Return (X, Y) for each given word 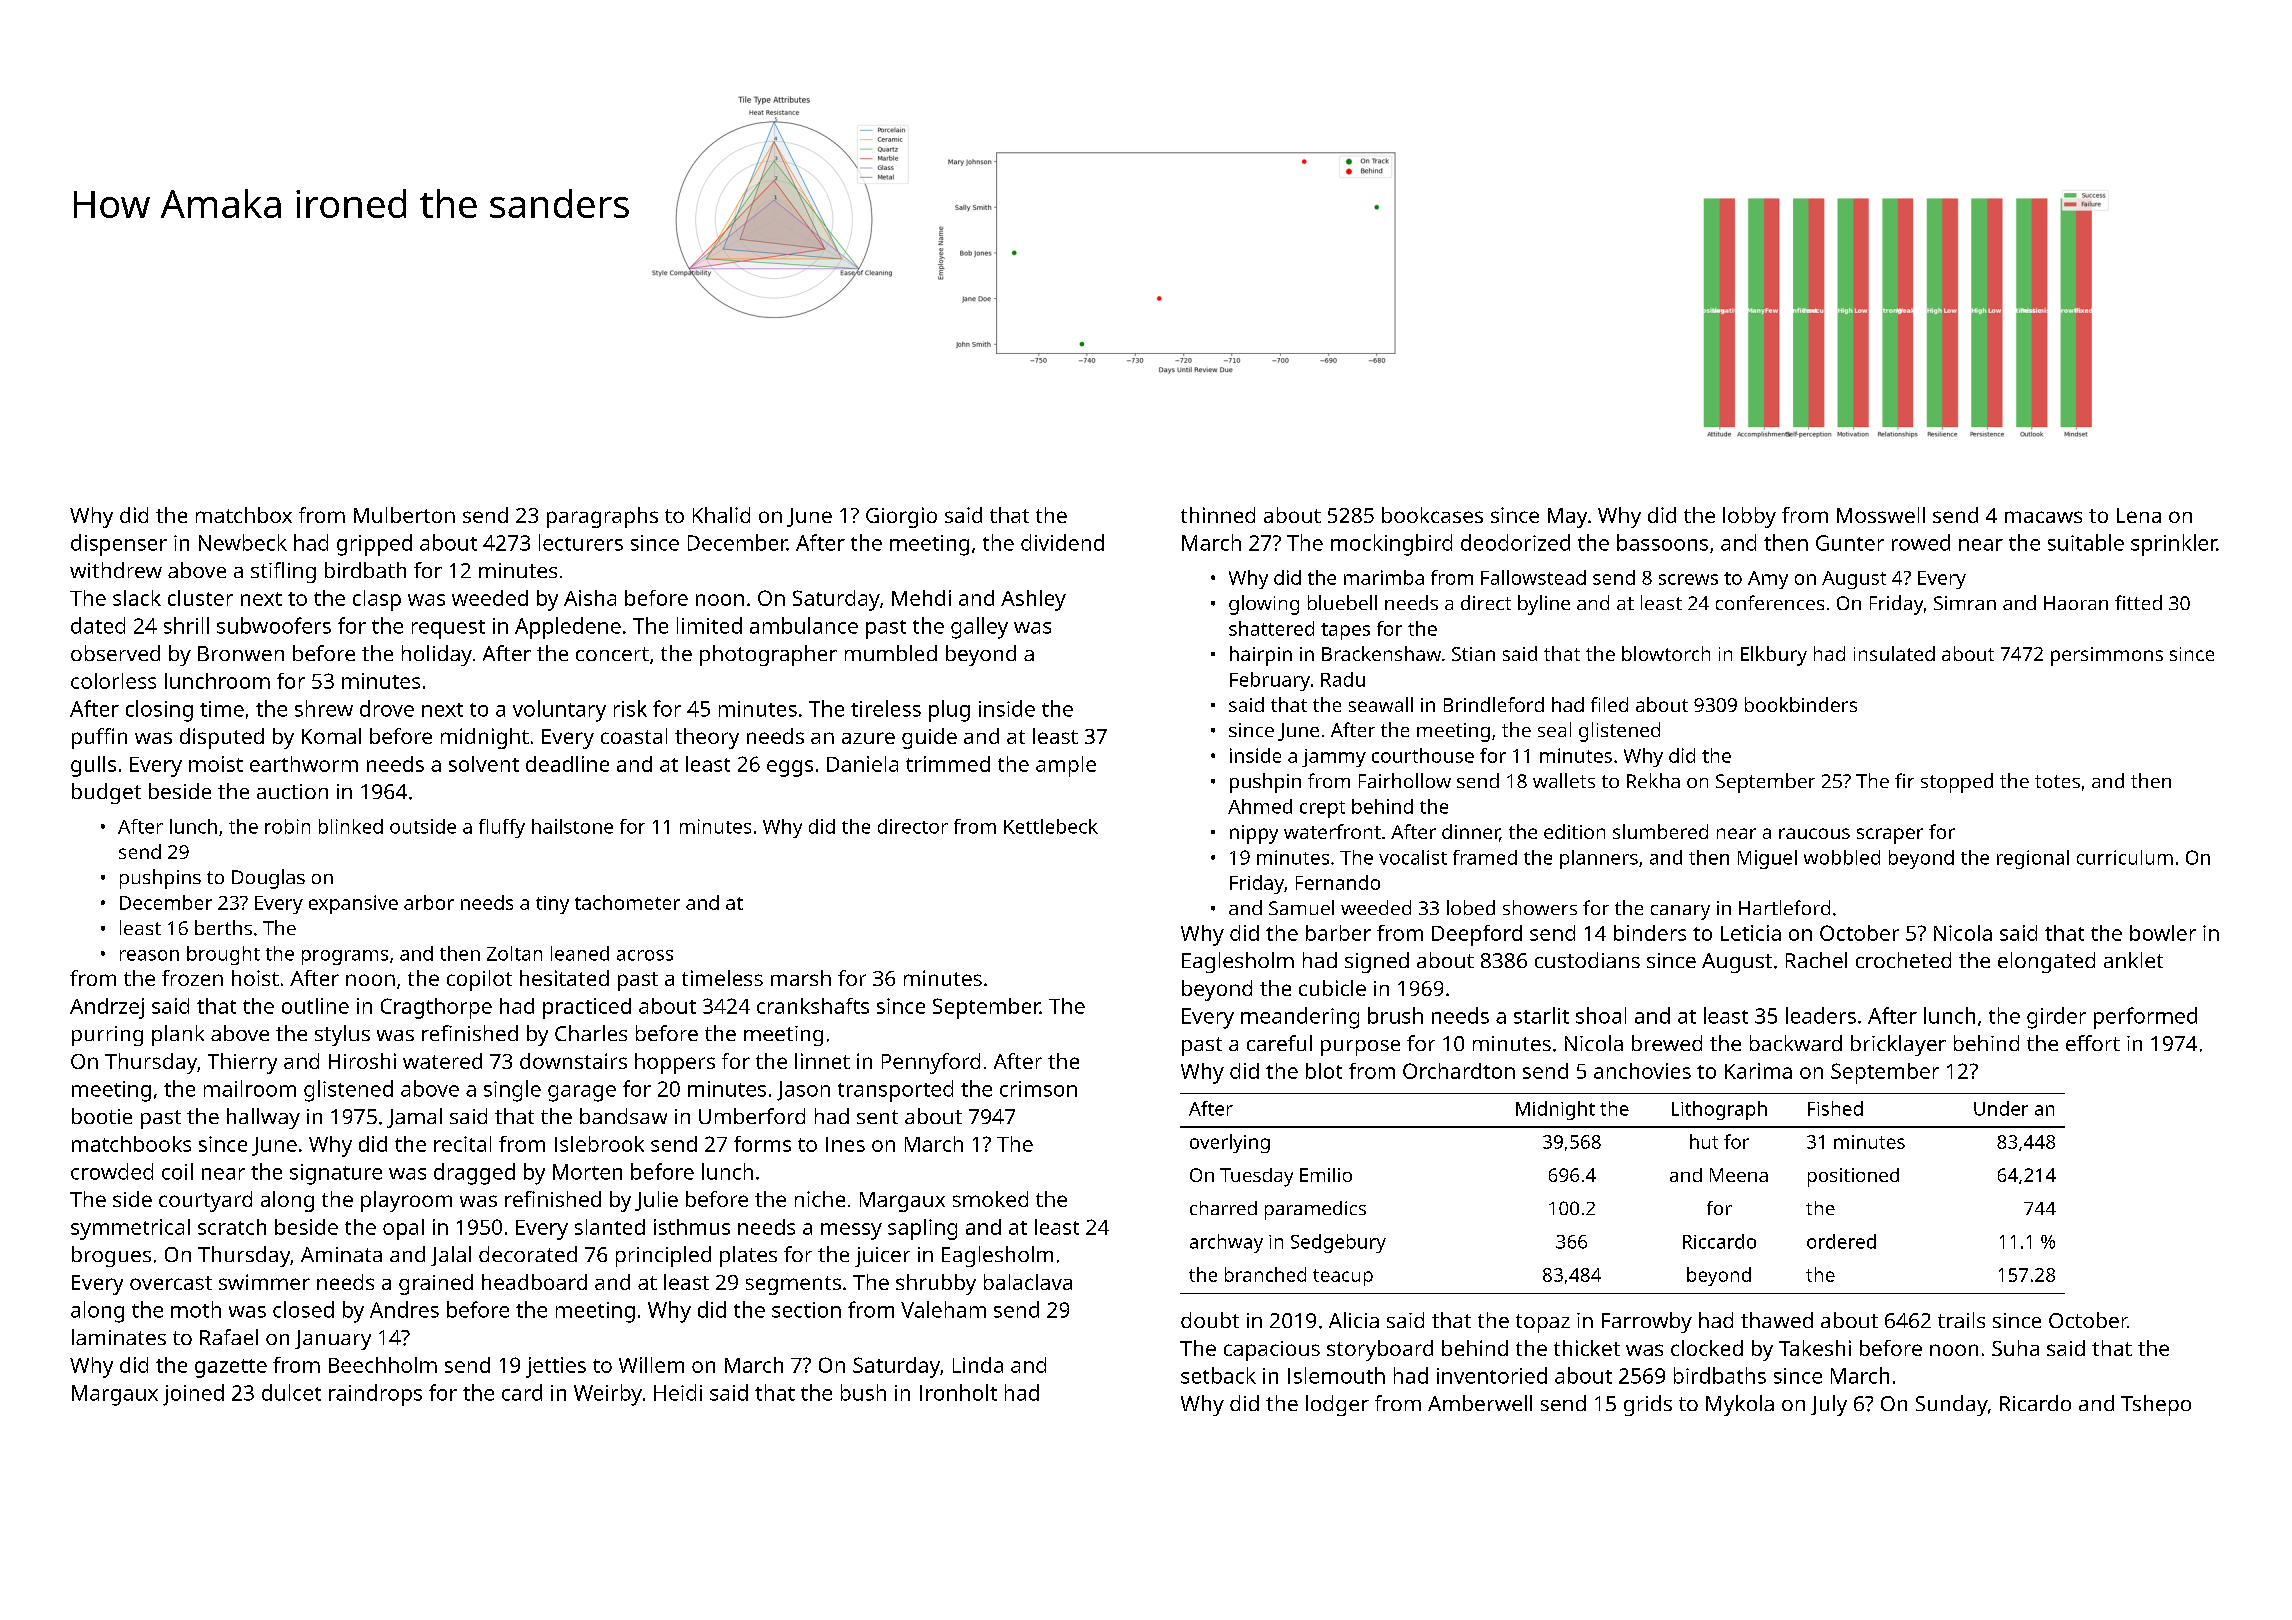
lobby (1749, 517)
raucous (1814, 833)
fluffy (502, 828)
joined (193, 1395)
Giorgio (901, 517)
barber (1338, 933)
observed (115, 653)
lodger (1337, 1405)
